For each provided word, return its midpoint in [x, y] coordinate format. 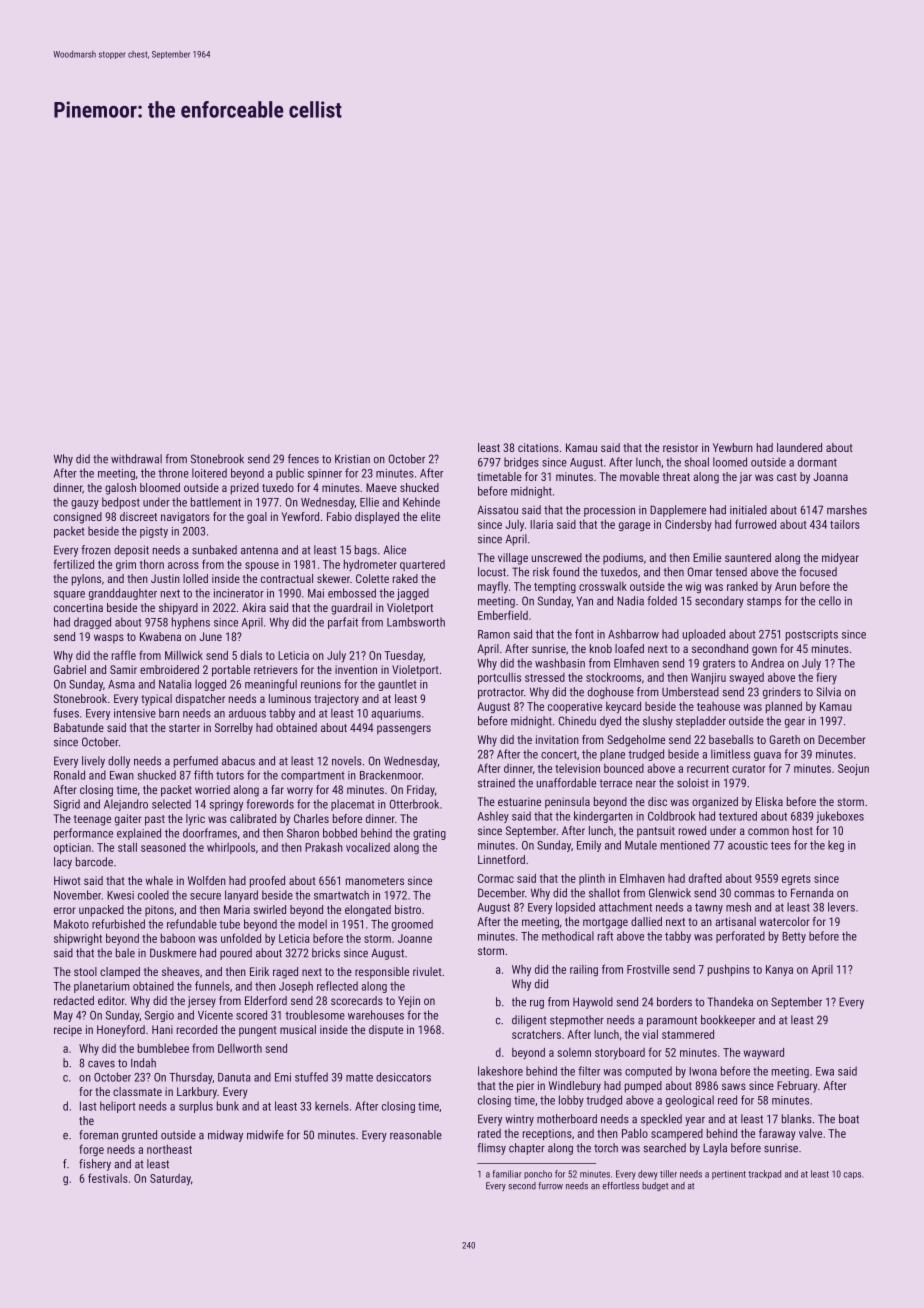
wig [693, 587]
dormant [817, 462]
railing [584, 970]
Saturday [170, 1180]
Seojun [853, 770]
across [183, 565]
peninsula [567, 803]
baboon [178, 938]
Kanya [779, 970]
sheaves [181, 971]
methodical [568, 936]
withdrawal [136, 459]
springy [226, 805]
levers [841, 907]
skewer [333, 578]
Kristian [352, 459]
